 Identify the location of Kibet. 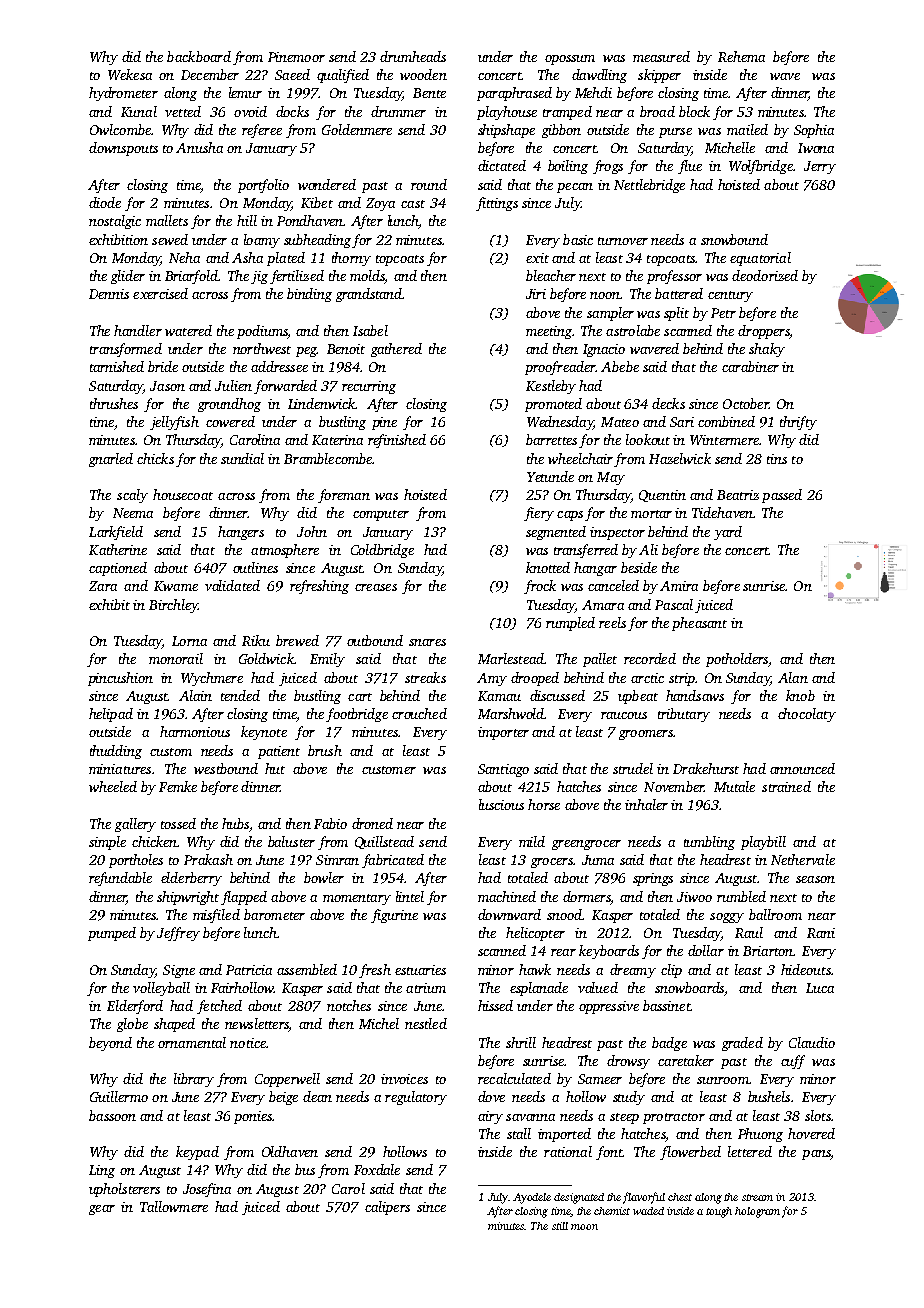
(317, 202).
